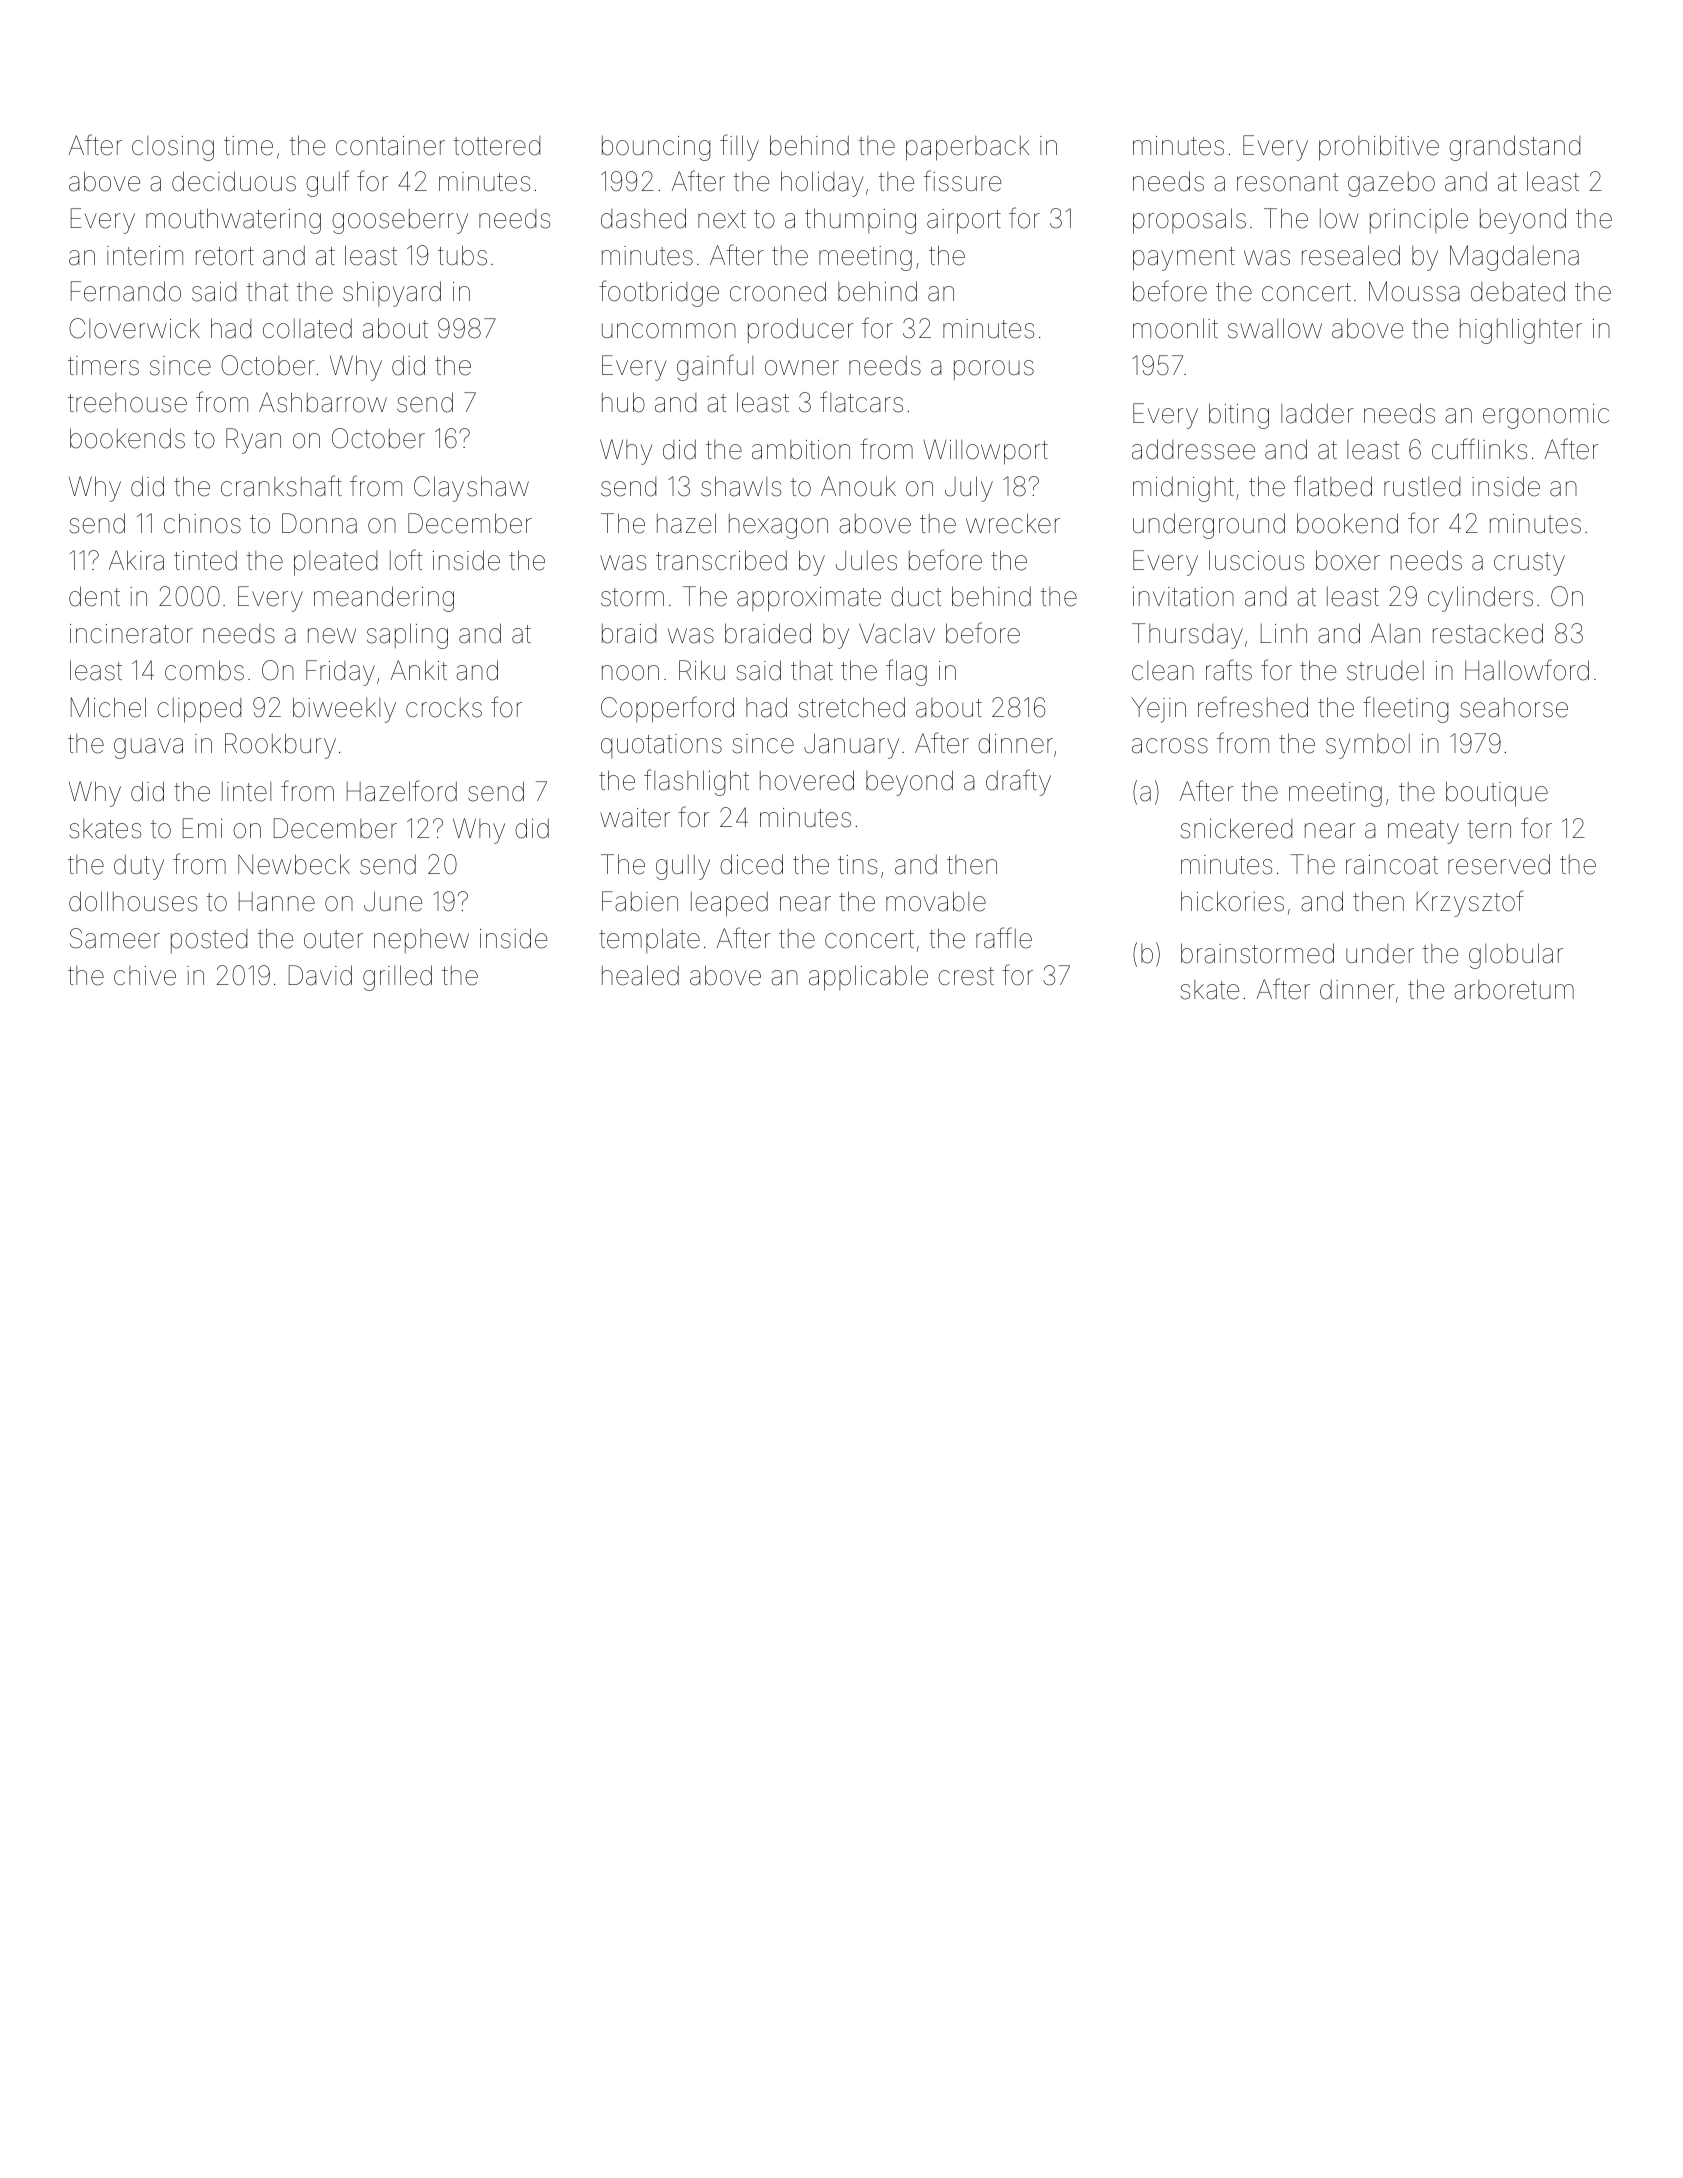 The width and height of the screenshot is (1683, 2178). What do you see at coordinates (649, 940) in the screenshot?
I see `template` at bounding box center [649, 940].
